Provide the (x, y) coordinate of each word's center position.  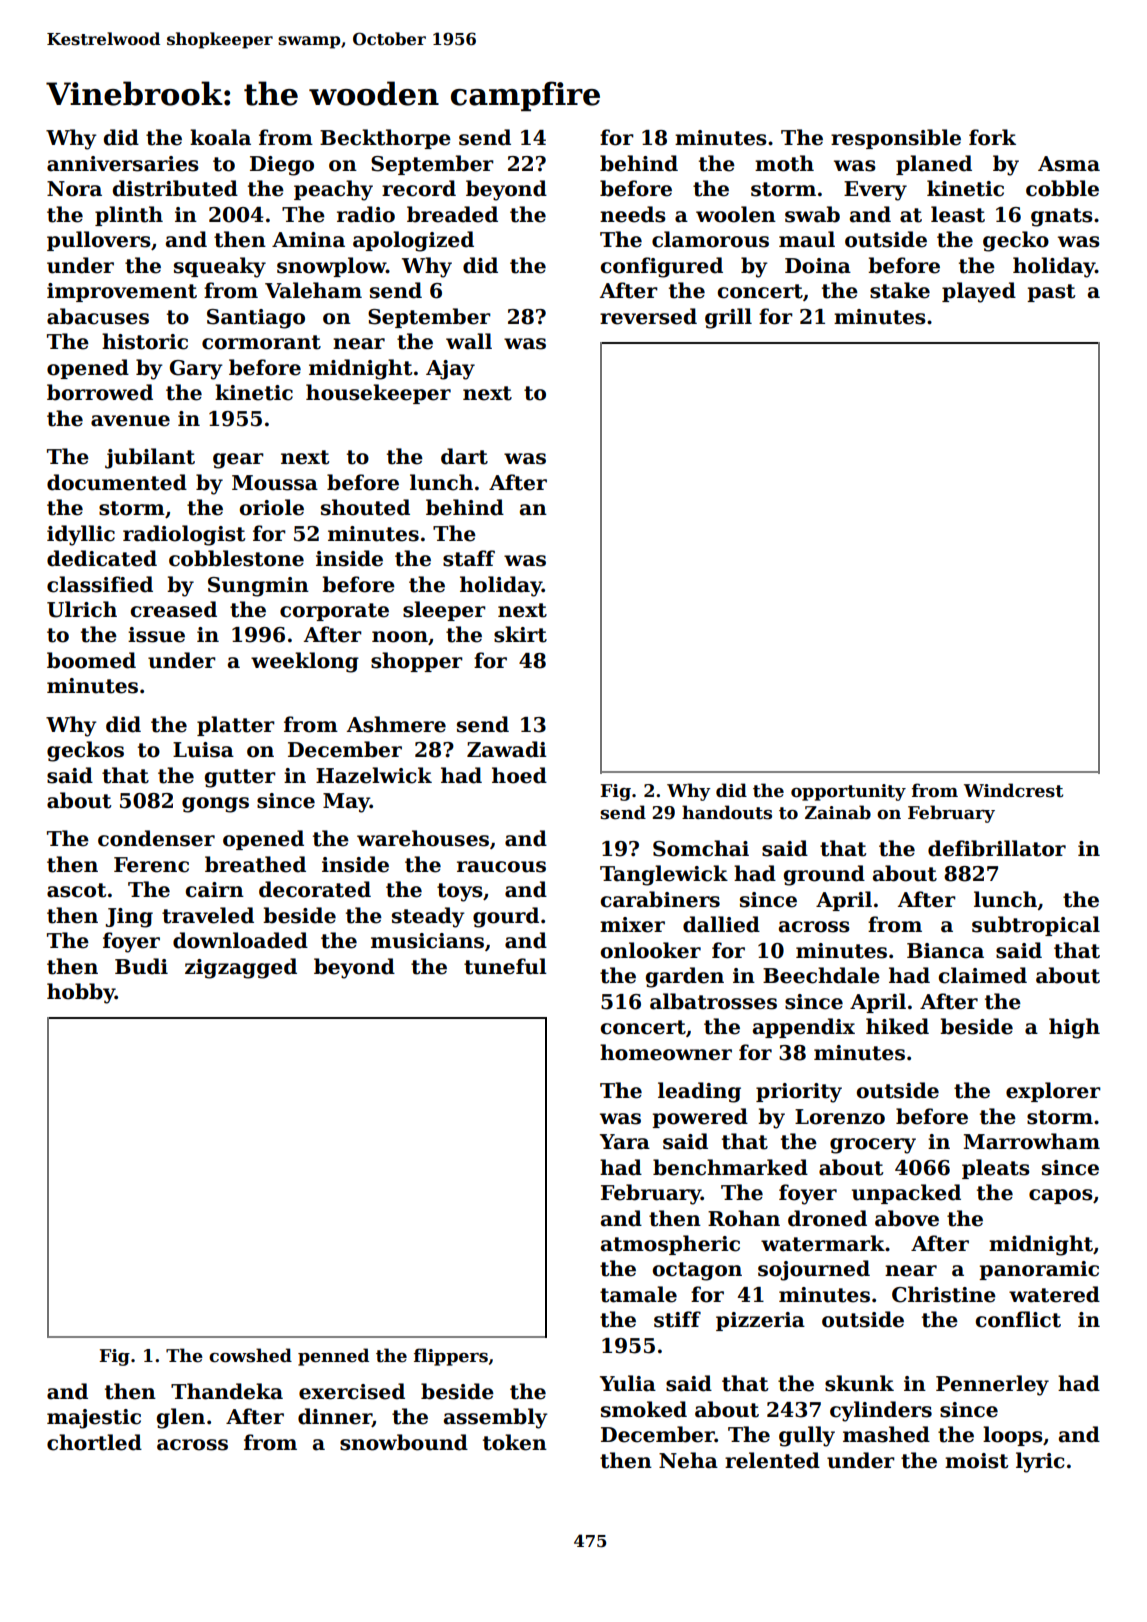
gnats (1062, 217)
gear (238, 461)
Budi (141, 966)
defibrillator (997, 848)
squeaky (220, 267)
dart (464, 456)
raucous (501, 867)
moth (784, 163)
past (1051, 293)
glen (181, 1418)
